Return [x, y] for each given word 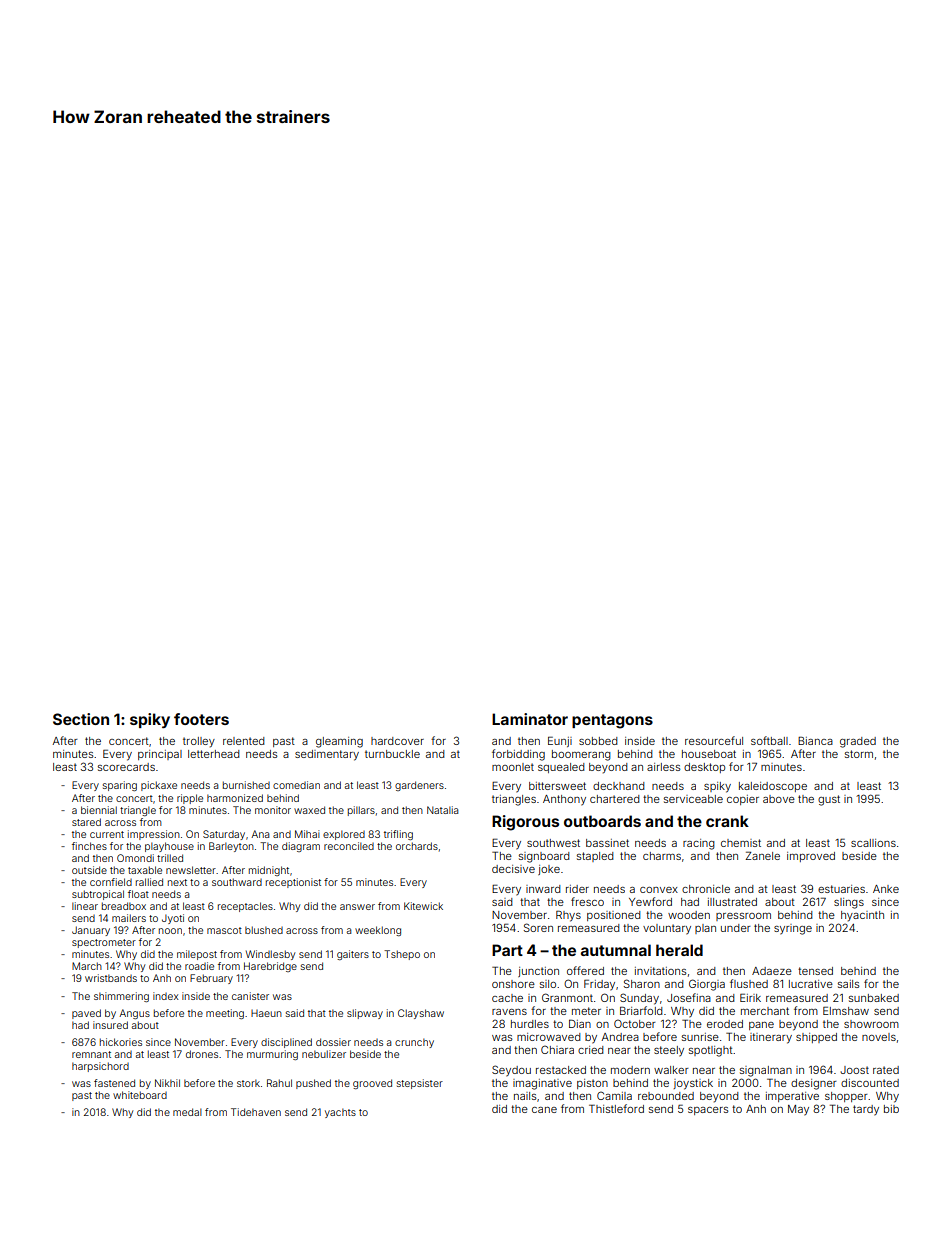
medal [187, 1112]
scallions [873, 843]
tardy [866, 1110]
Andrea [620, 1037]
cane [544, 1110]
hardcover [397, 741]
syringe [793, 929]
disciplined [286, 1043]
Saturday [224, 835]
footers [201, 719]
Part [507, 950]
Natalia [442, 810]
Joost [854, 1070]
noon [170, 931]
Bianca [815, 740]
